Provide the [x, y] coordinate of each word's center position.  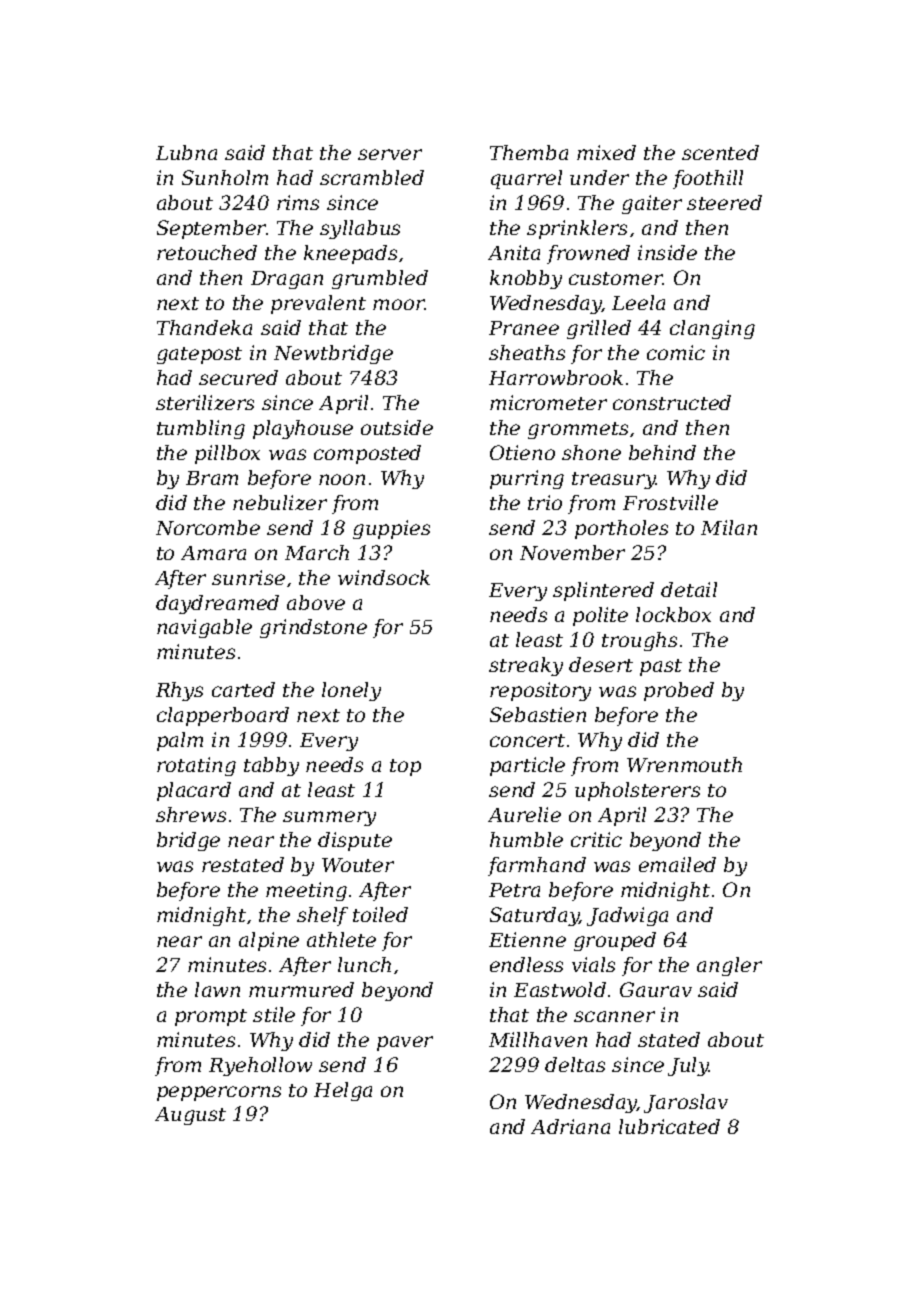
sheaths [527, 352]
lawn [217, 989]
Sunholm [225, 177]
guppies [391, 529]
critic [596, 839]
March [317, 552]
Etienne [527, 939]
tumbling [201, 429]
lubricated [669, 1126]
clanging [712, 329]
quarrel [526, 179]
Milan [729, 527]
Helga [343, 1091]
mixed [606, 152]
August [190, 1116]
